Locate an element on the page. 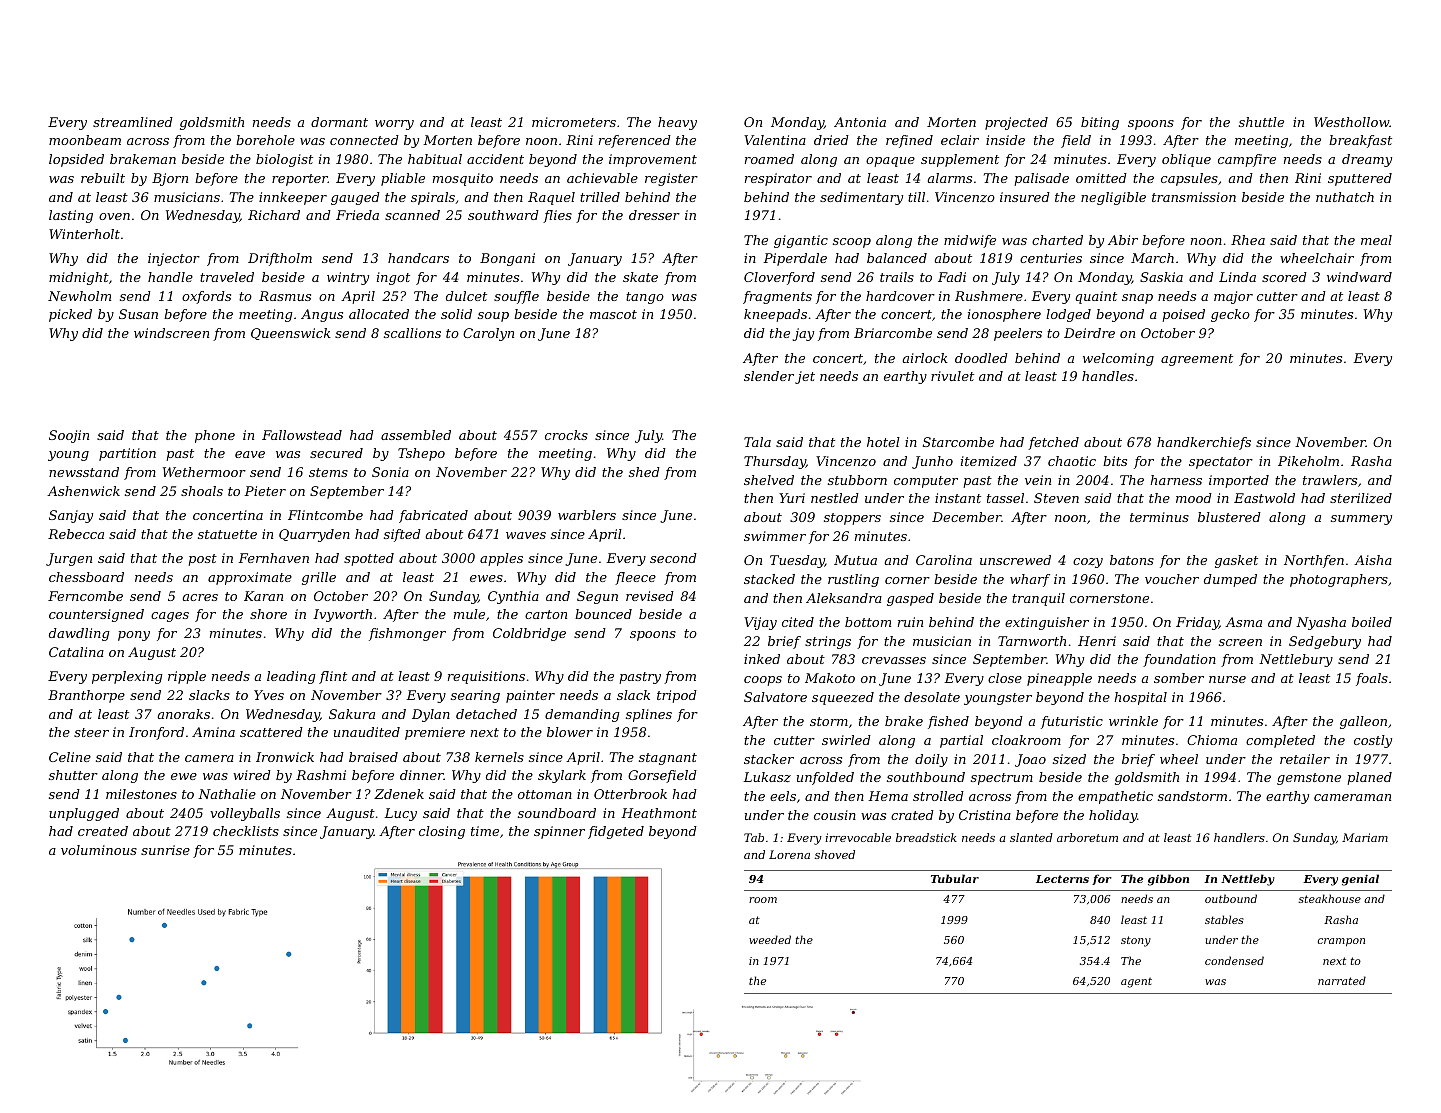 The image size is (1441, 1113). Northfen is located at coordinates (1314, 561).
